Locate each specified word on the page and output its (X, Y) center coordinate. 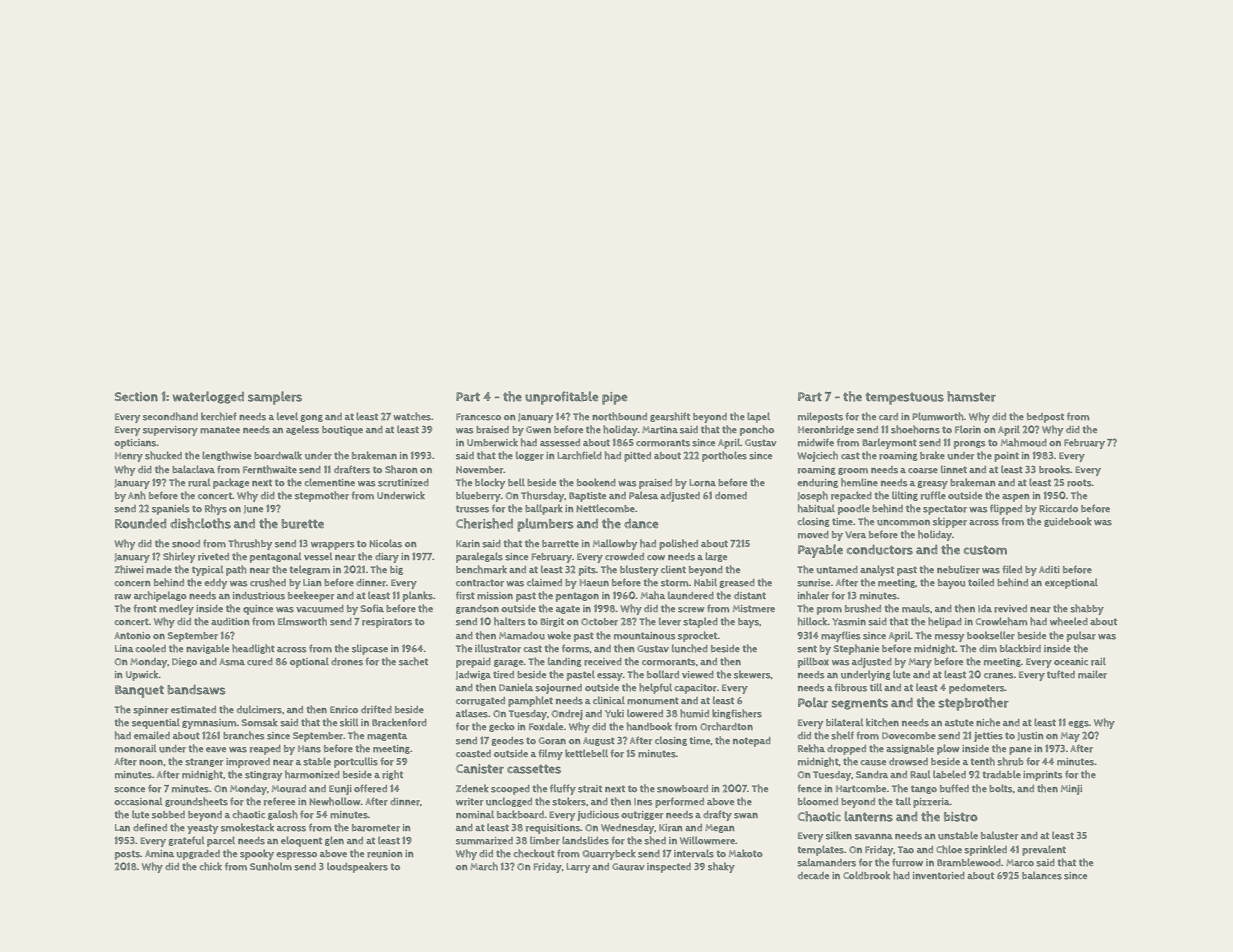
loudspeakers (357, 867)
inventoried (939, 876)
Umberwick (492, 442)
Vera (855, 535)
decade (813, 875)
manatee (220, 430)
